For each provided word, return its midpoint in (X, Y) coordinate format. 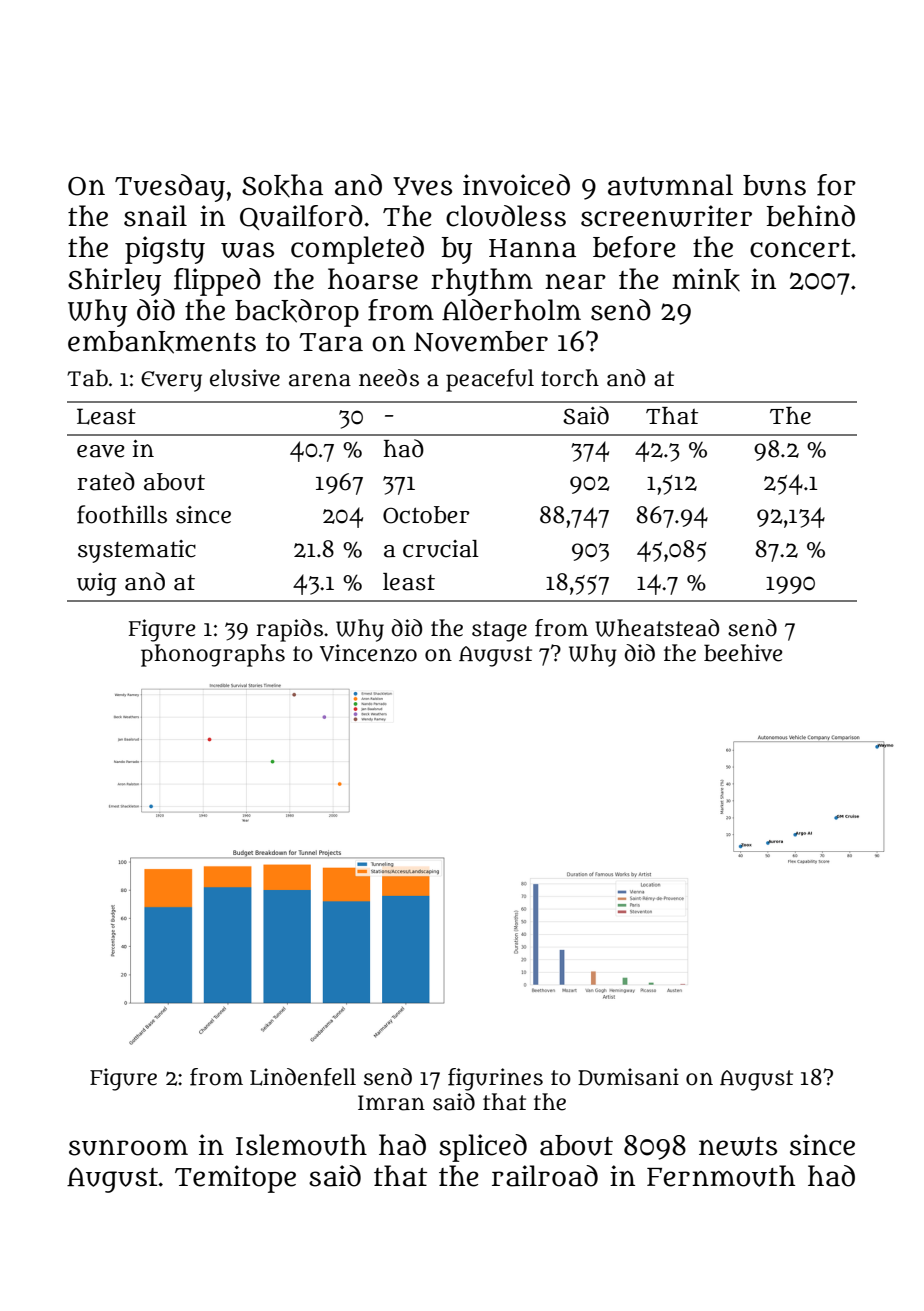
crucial (441, 549)
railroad (545, 1176)
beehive (743, 653)
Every (171, 381)
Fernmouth (721, 1176)
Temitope (235, 1179)
